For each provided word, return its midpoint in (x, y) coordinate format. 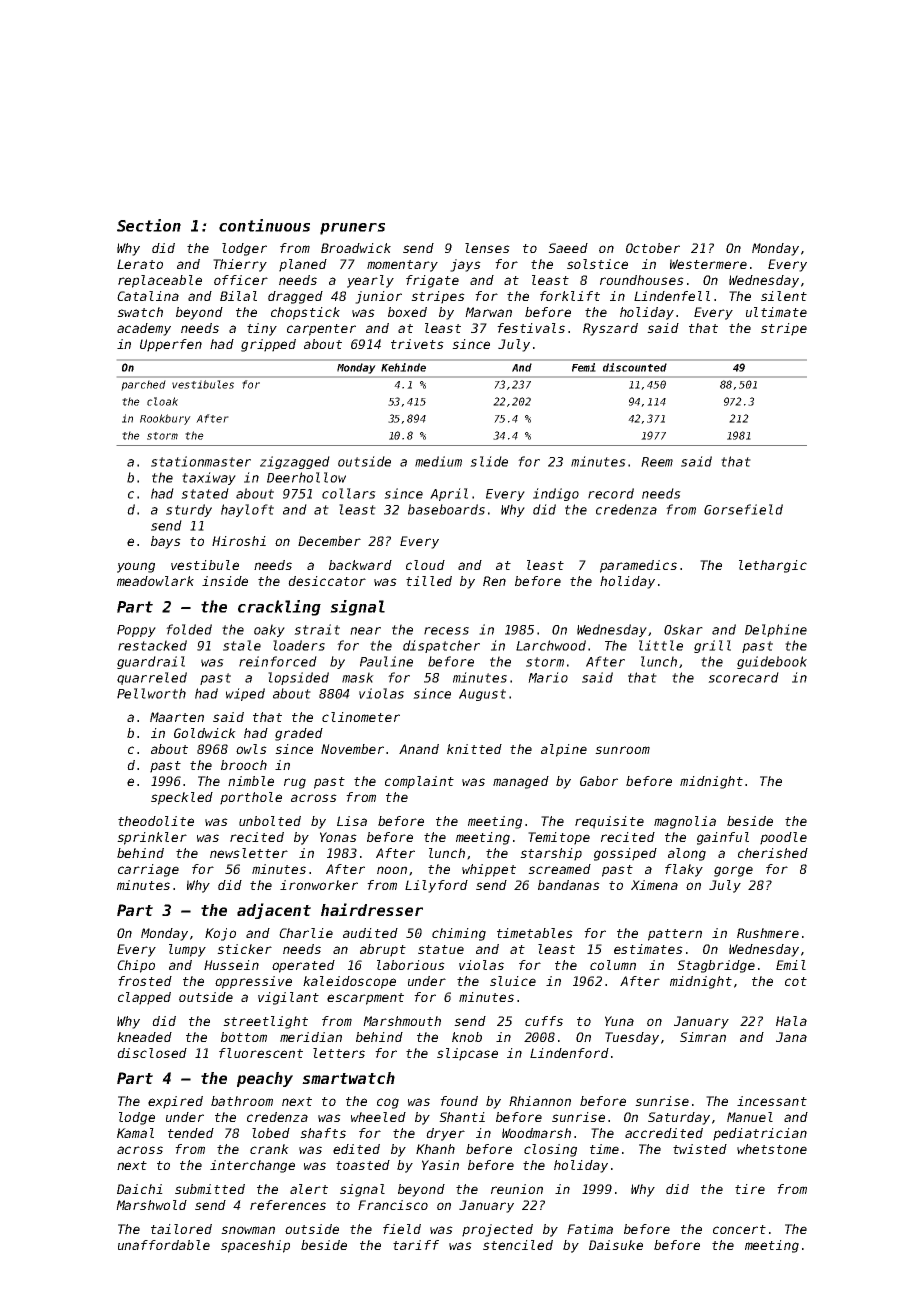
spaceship (255, 1246)
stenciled (518, 1245)
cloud (425, 565)
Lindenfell (672, 296)
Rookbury (165, 419)
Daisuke (616, 1245)
